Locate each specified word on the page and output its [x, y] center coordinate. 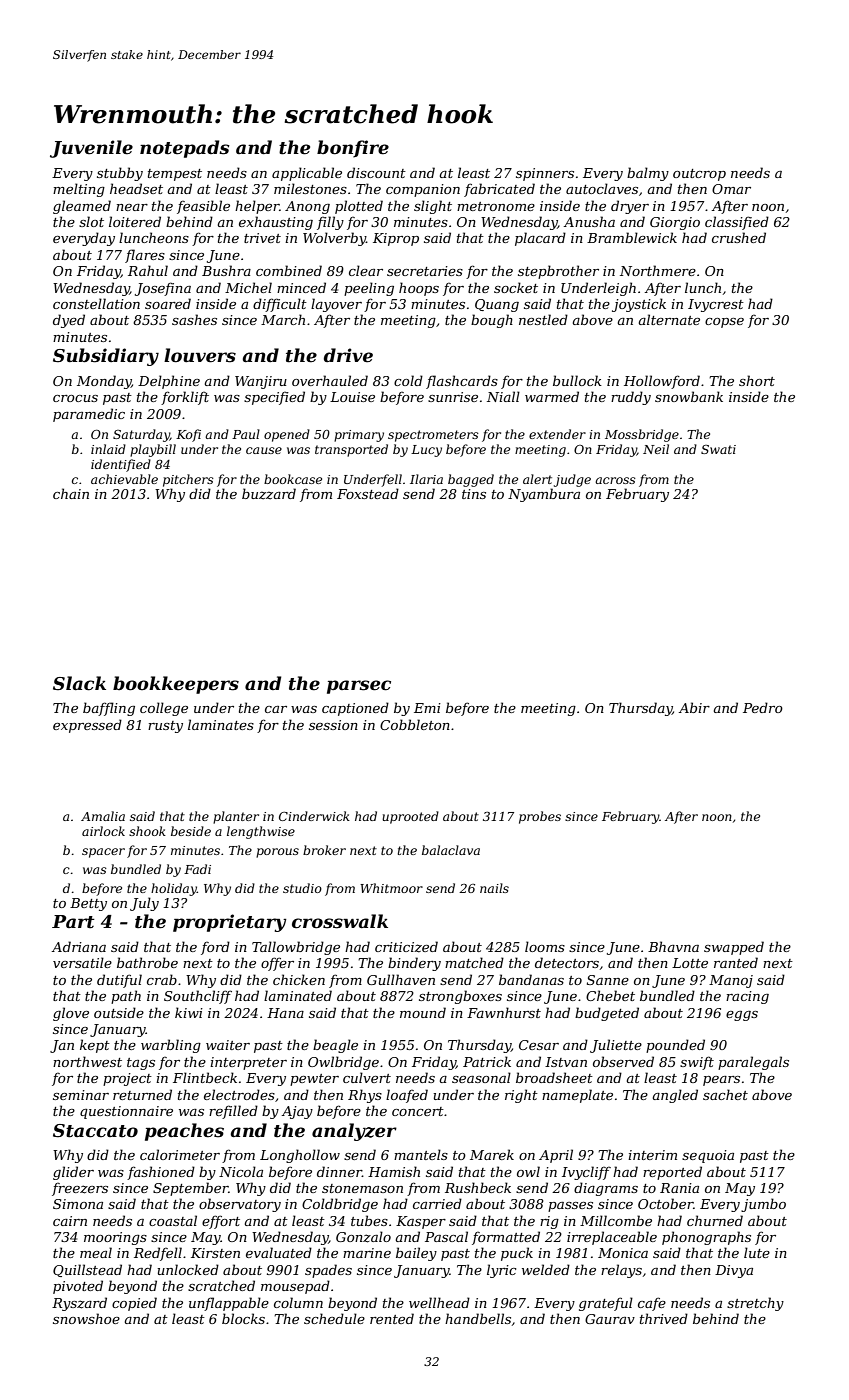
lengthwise [261, 832]
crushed [739, 237]
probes [540, 817]
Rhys [365, 1096]
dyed [69, 321]
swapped [734, 948]
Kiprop [396, 239]
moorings [115, 1238]
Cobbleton [415, 724]
